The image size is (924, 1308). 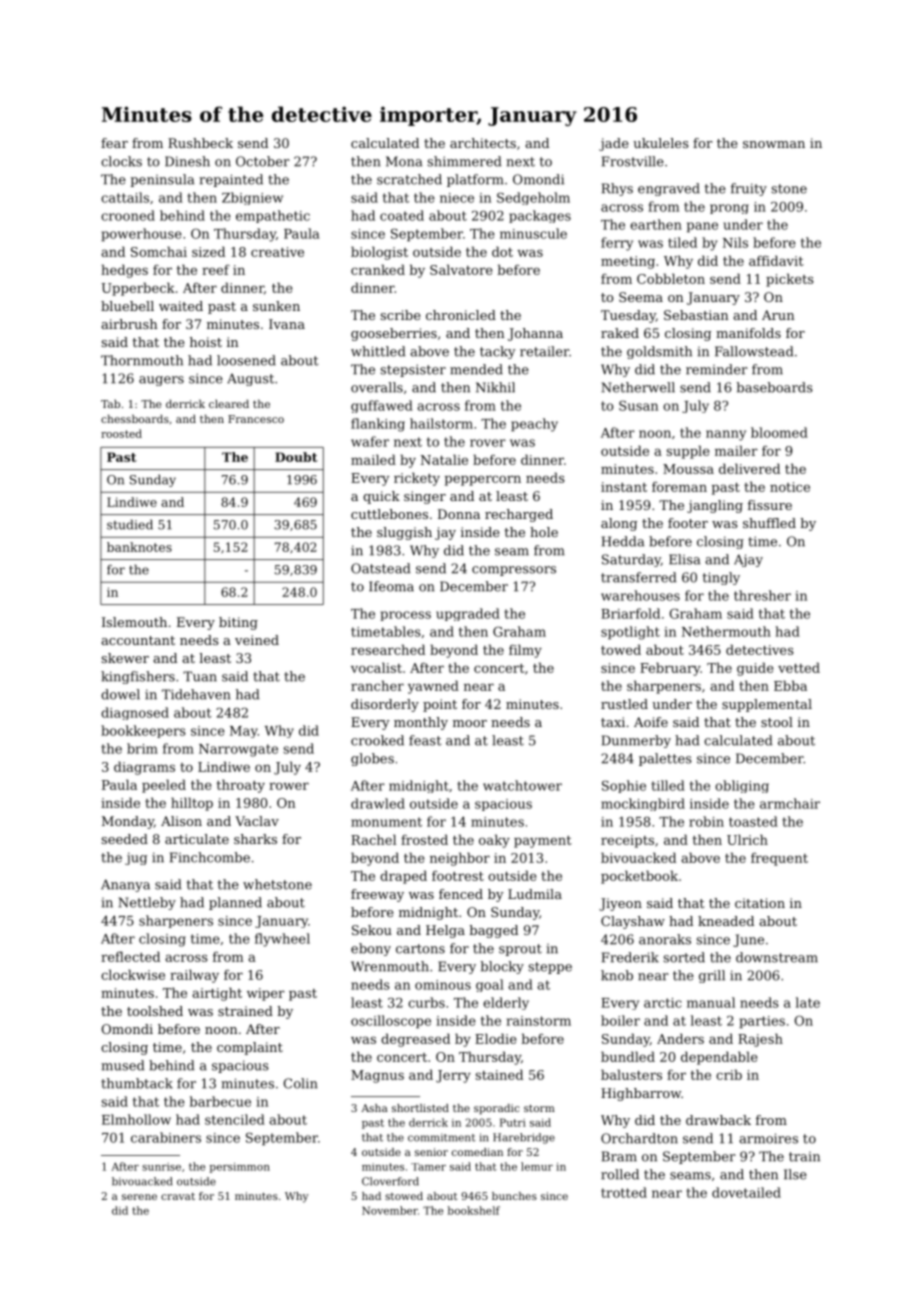 I want to click on jade, so click(x=613, y=144).
